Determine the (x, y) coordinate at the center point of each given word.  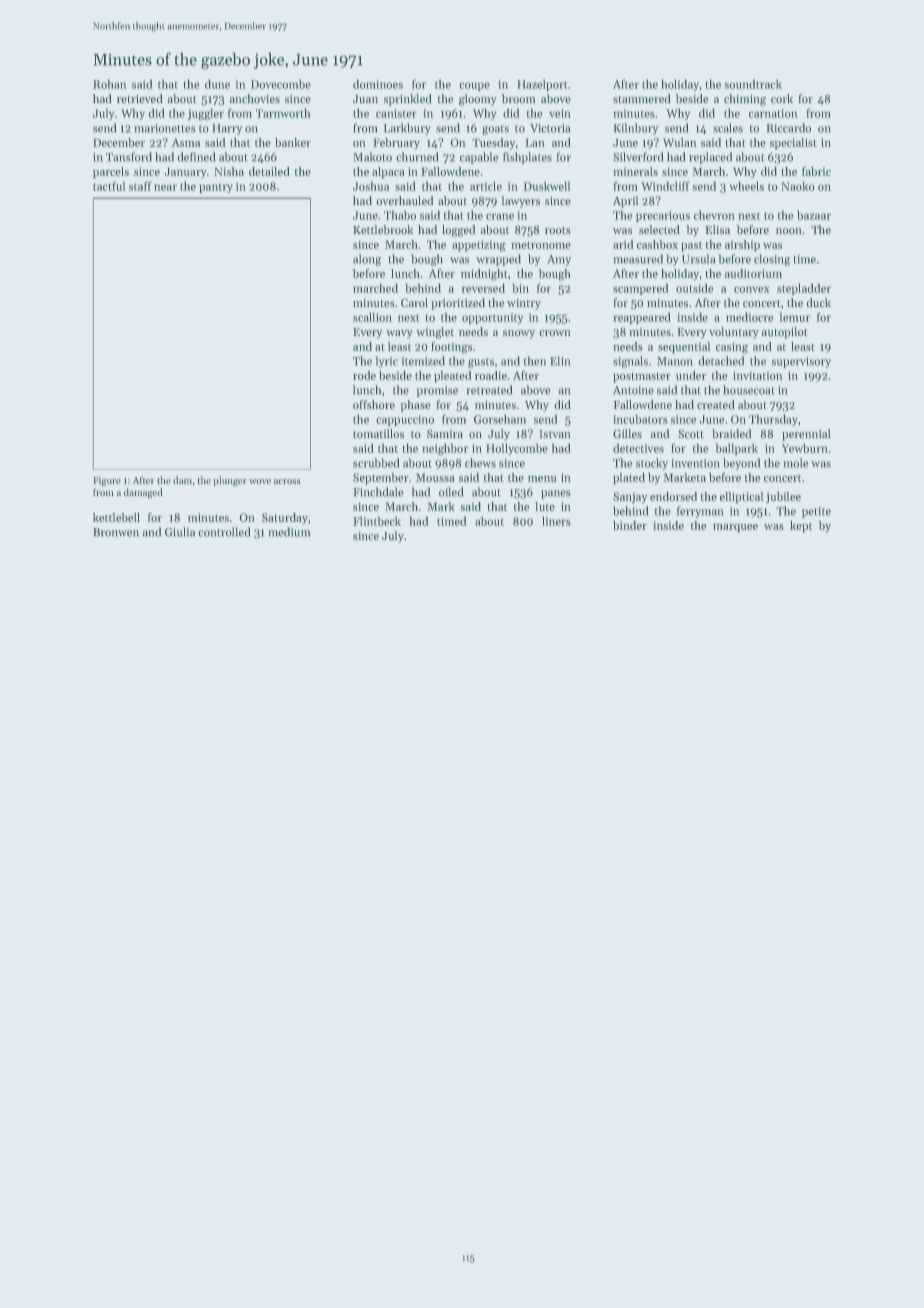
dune (217, 84)
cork (782, 99)
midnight (484, 275)
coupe (474, 86)
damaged (143, 493)
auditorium (753, 273)
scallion (372, 317)
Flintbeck (377, 521)
